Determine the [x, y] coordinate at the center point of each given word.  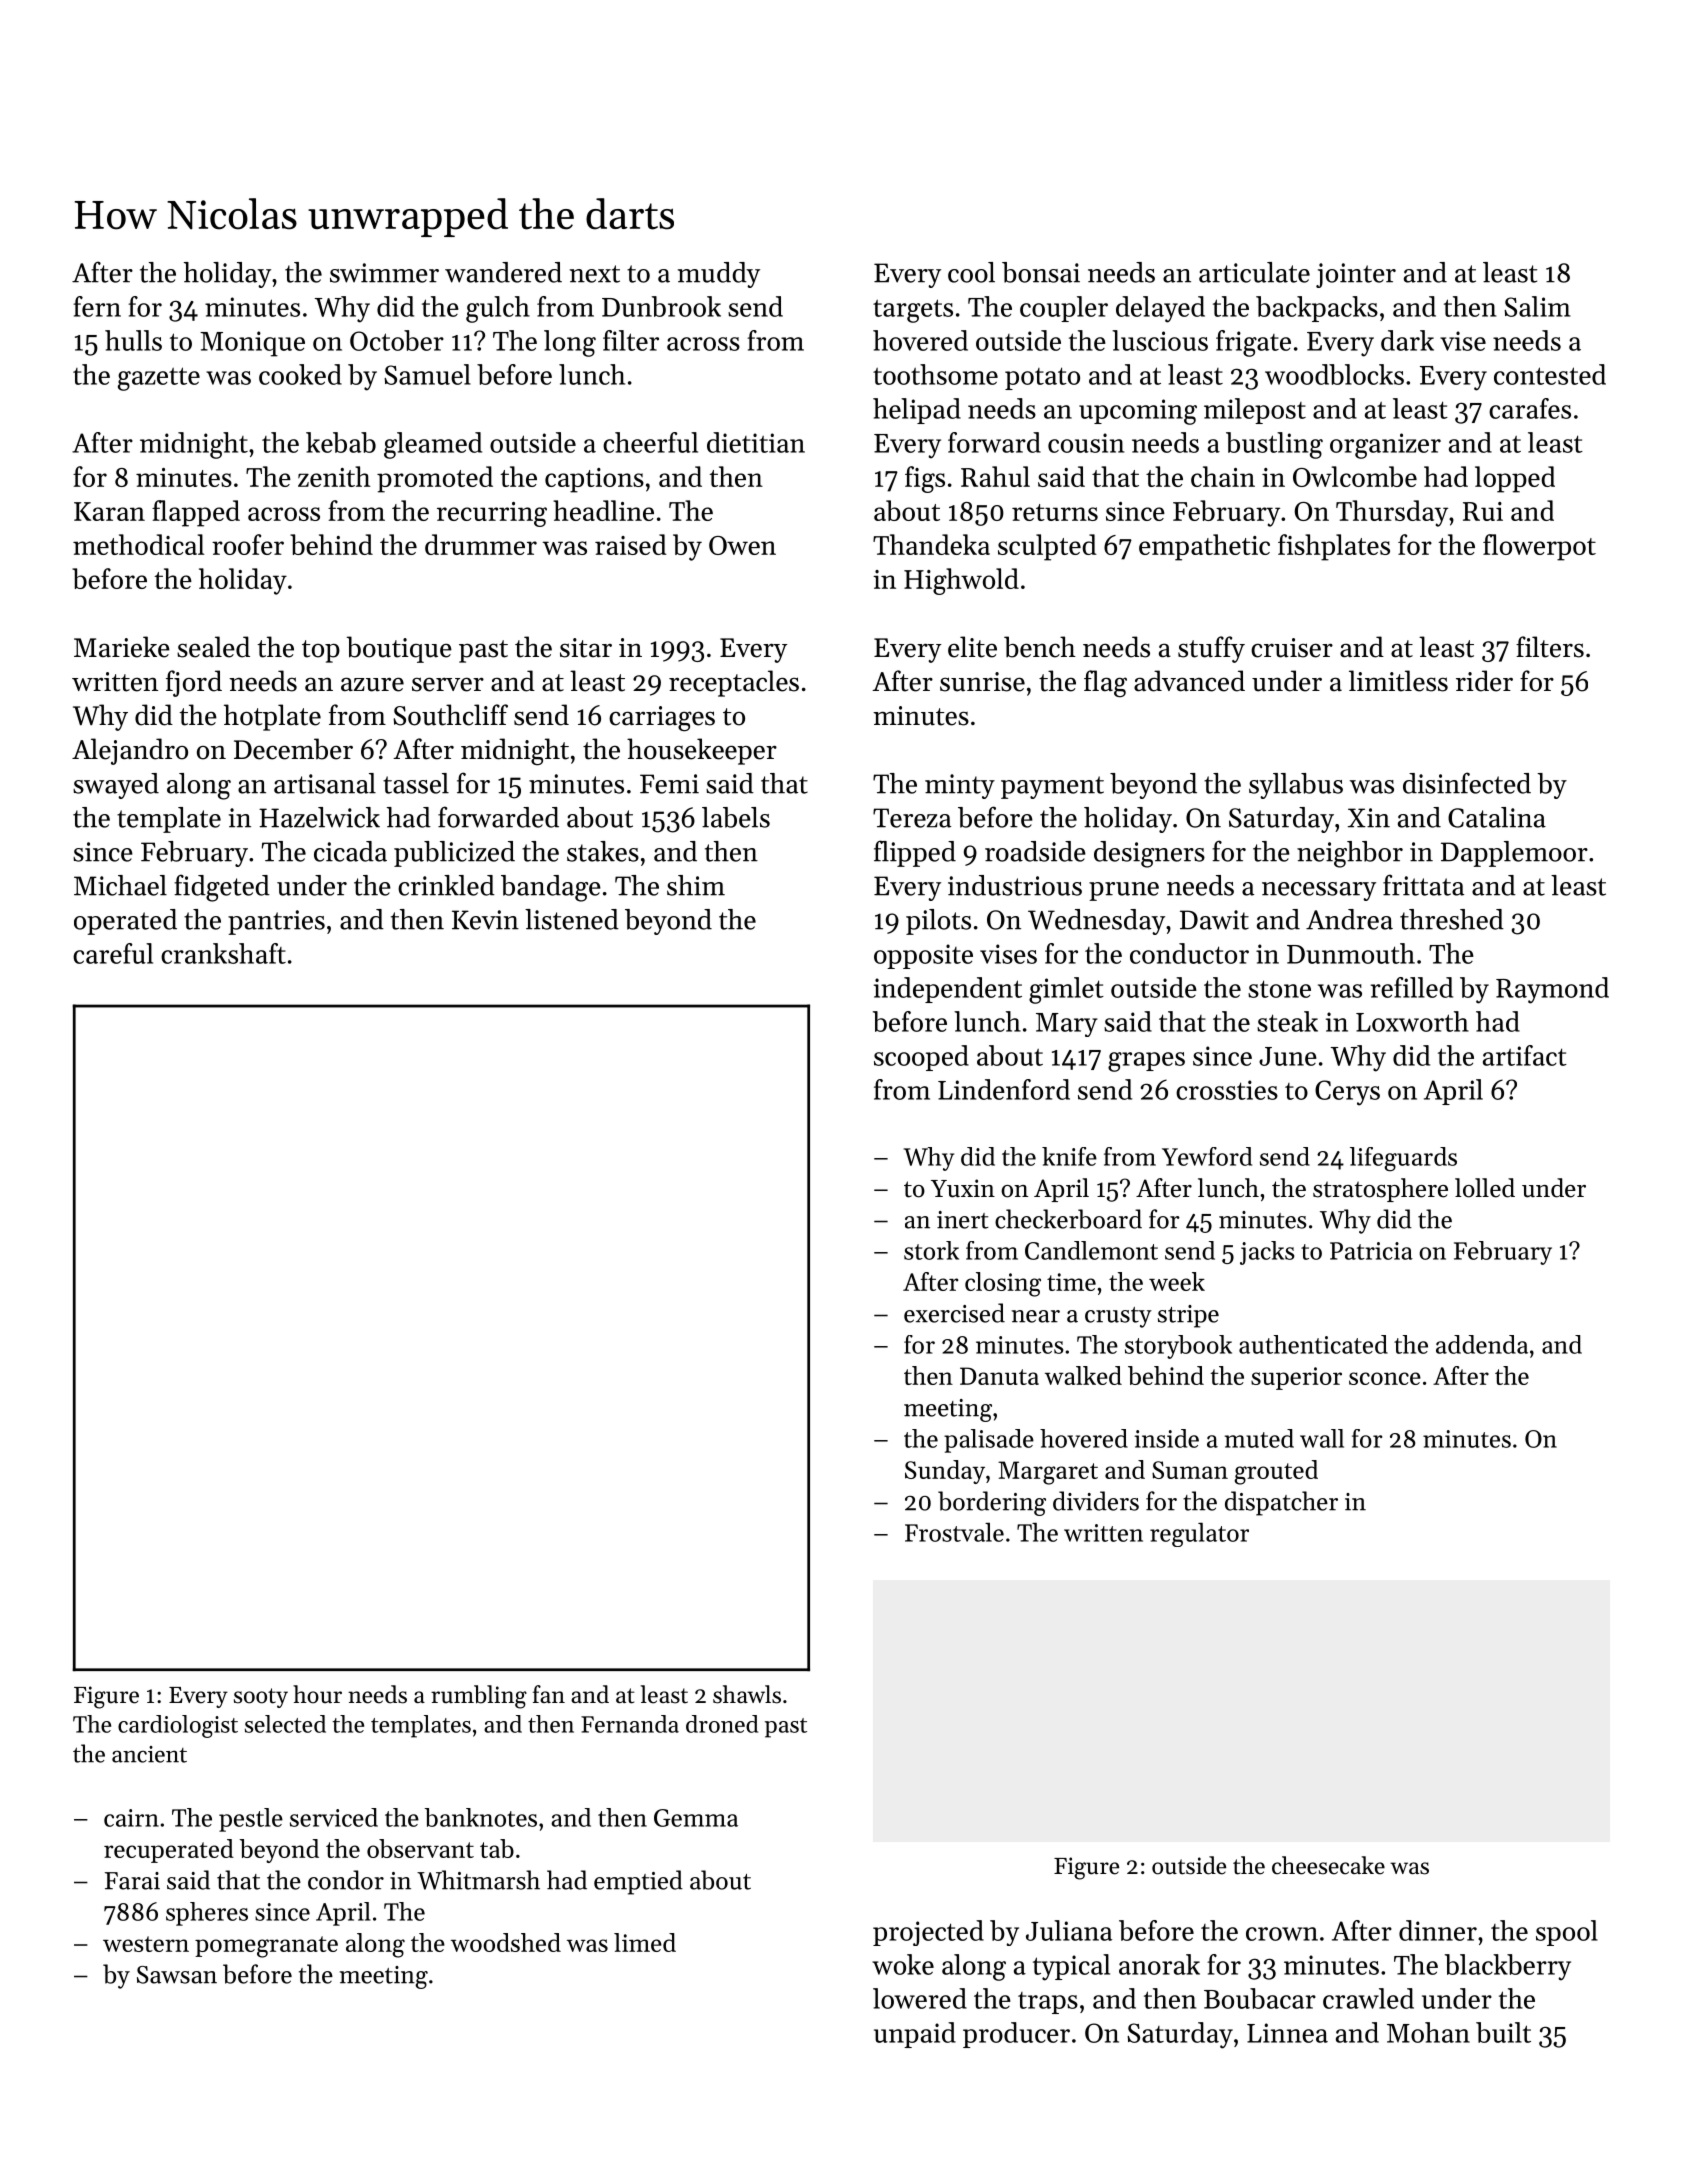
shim [696, 885]
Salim [1537, 306]
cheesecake [1328, 1865]
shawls [747, 1694]
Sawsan [177, 1975]
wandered [503, 272]
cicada [350, 851]
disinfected [1467, 783]
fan [549, 1694]
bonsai [1041, 272]
